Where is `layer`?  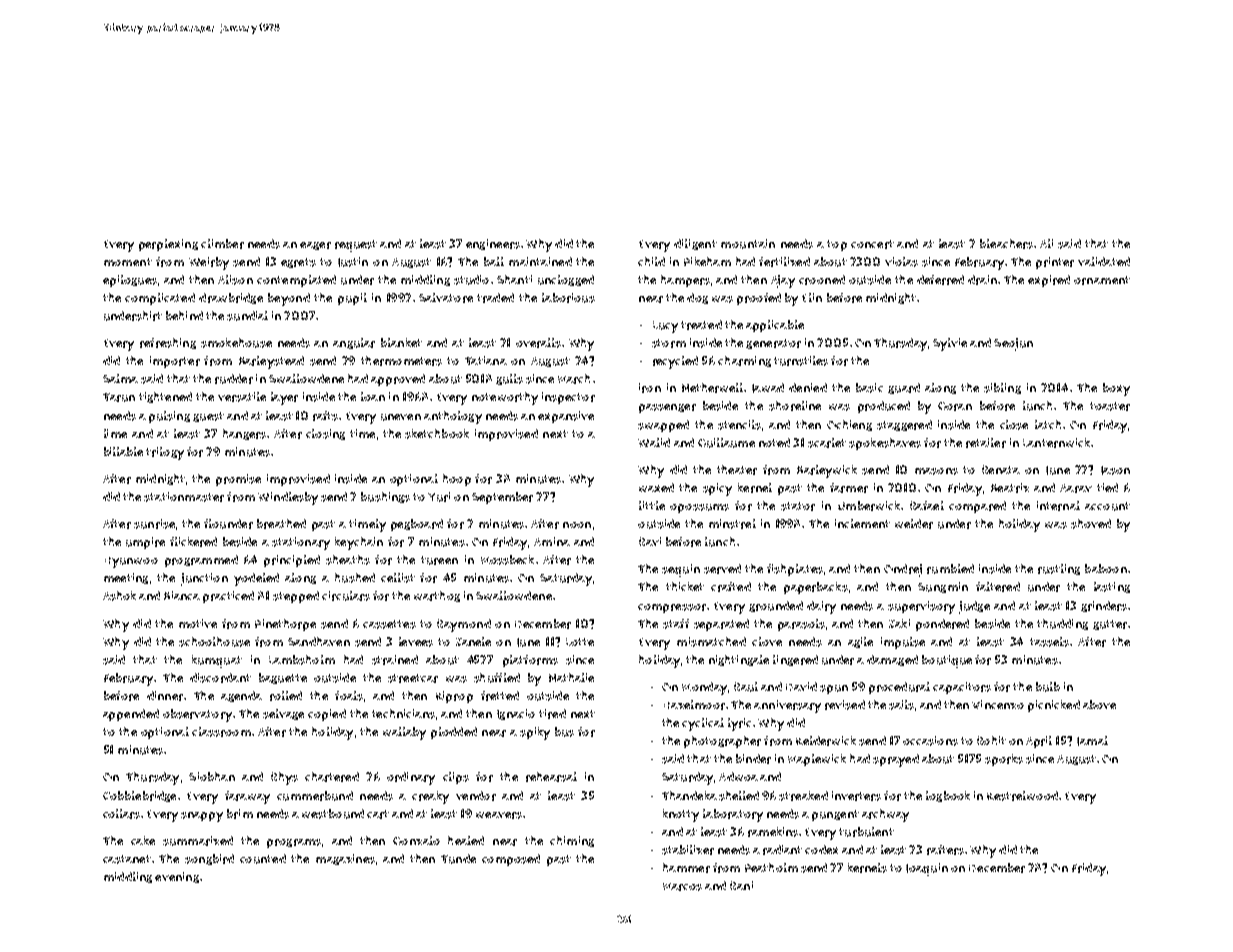
layer is located at coordinates (284, 398).
